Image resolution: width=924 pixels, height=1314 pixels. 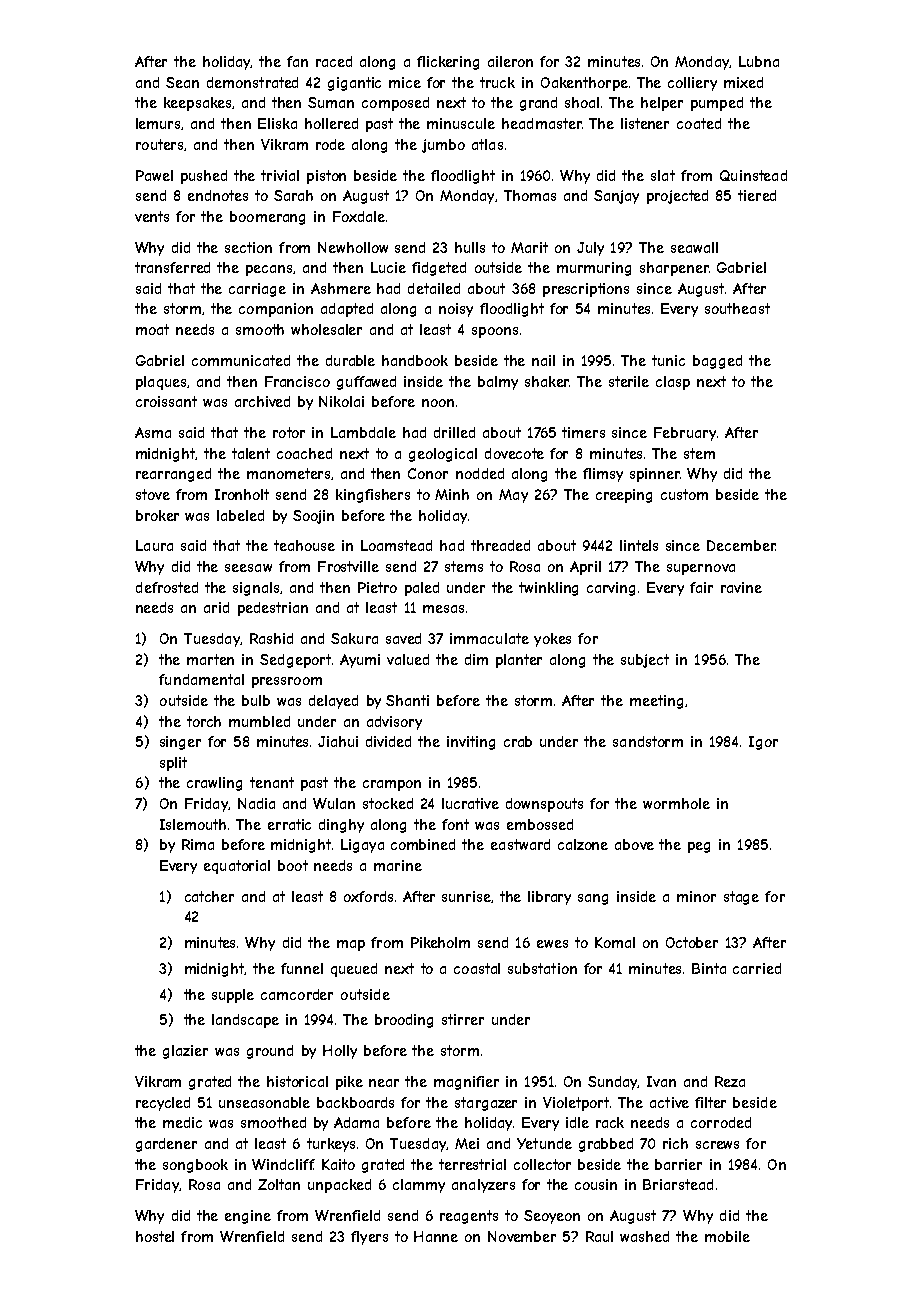 I want to click on aileron, so click(x=510, y=61).
